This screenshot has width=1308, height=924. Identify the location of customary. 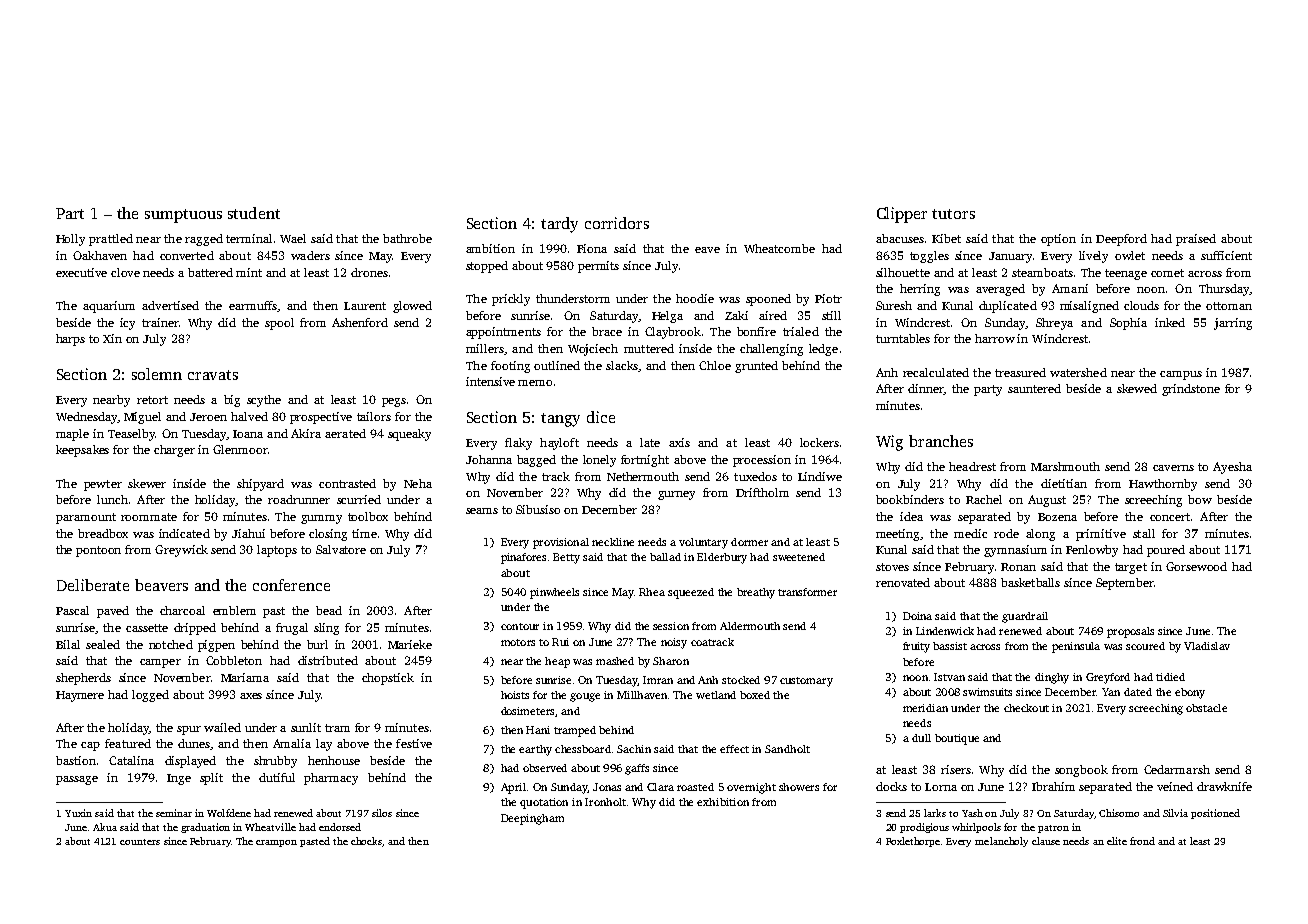
(806, 682).
